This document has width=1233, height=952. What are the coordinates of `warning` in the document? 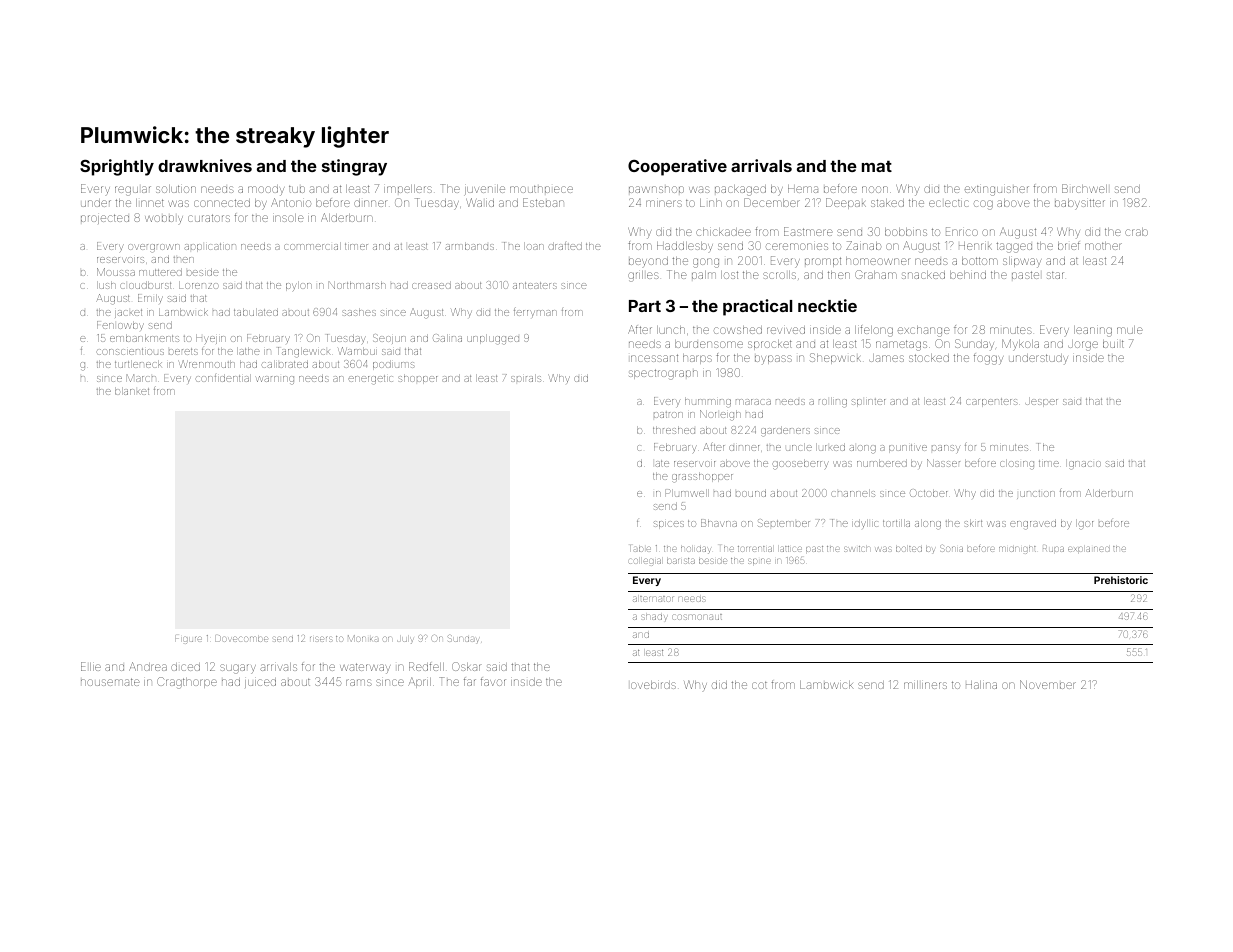 It's located at (275, 380).
